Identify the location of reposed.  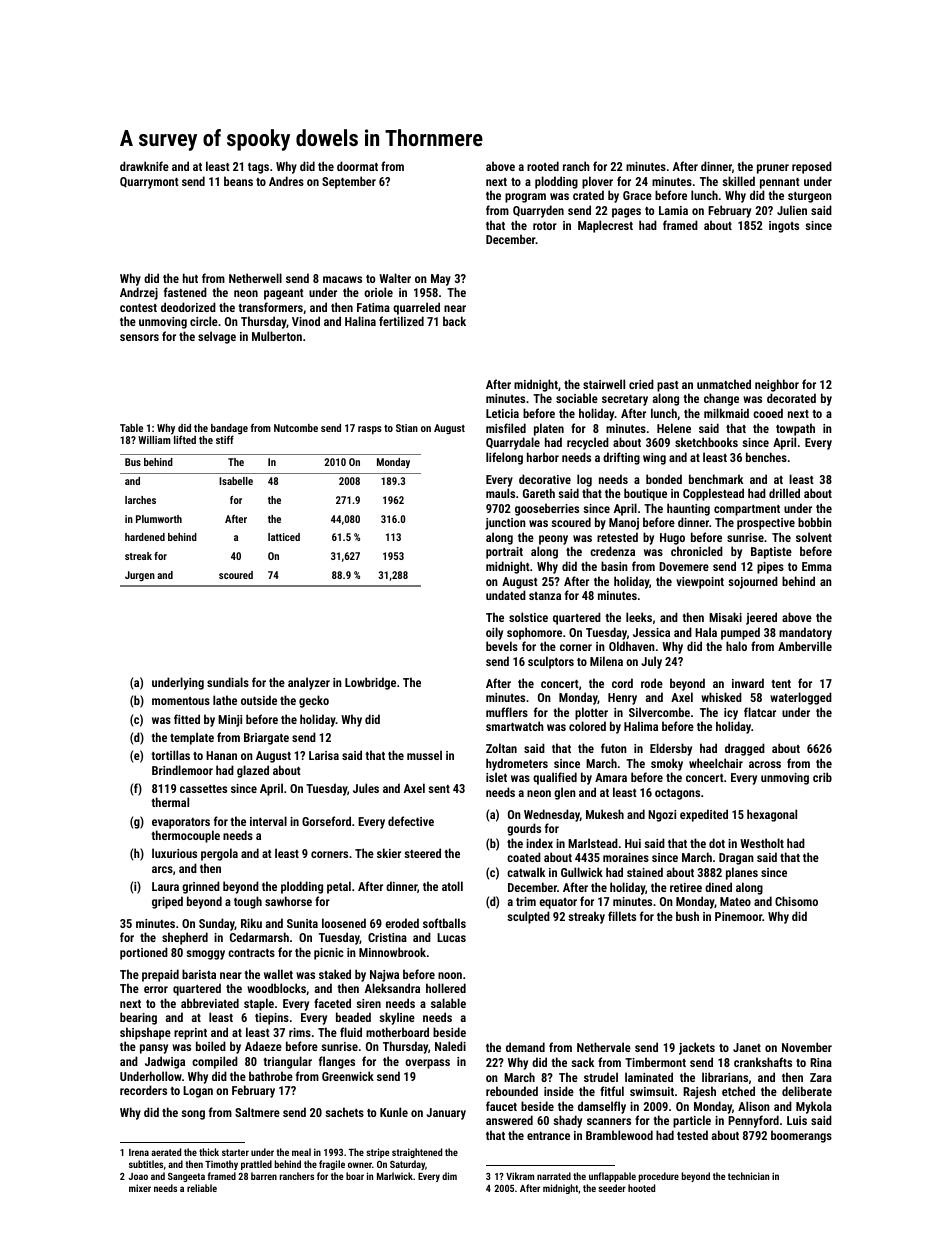
(812, 167).
